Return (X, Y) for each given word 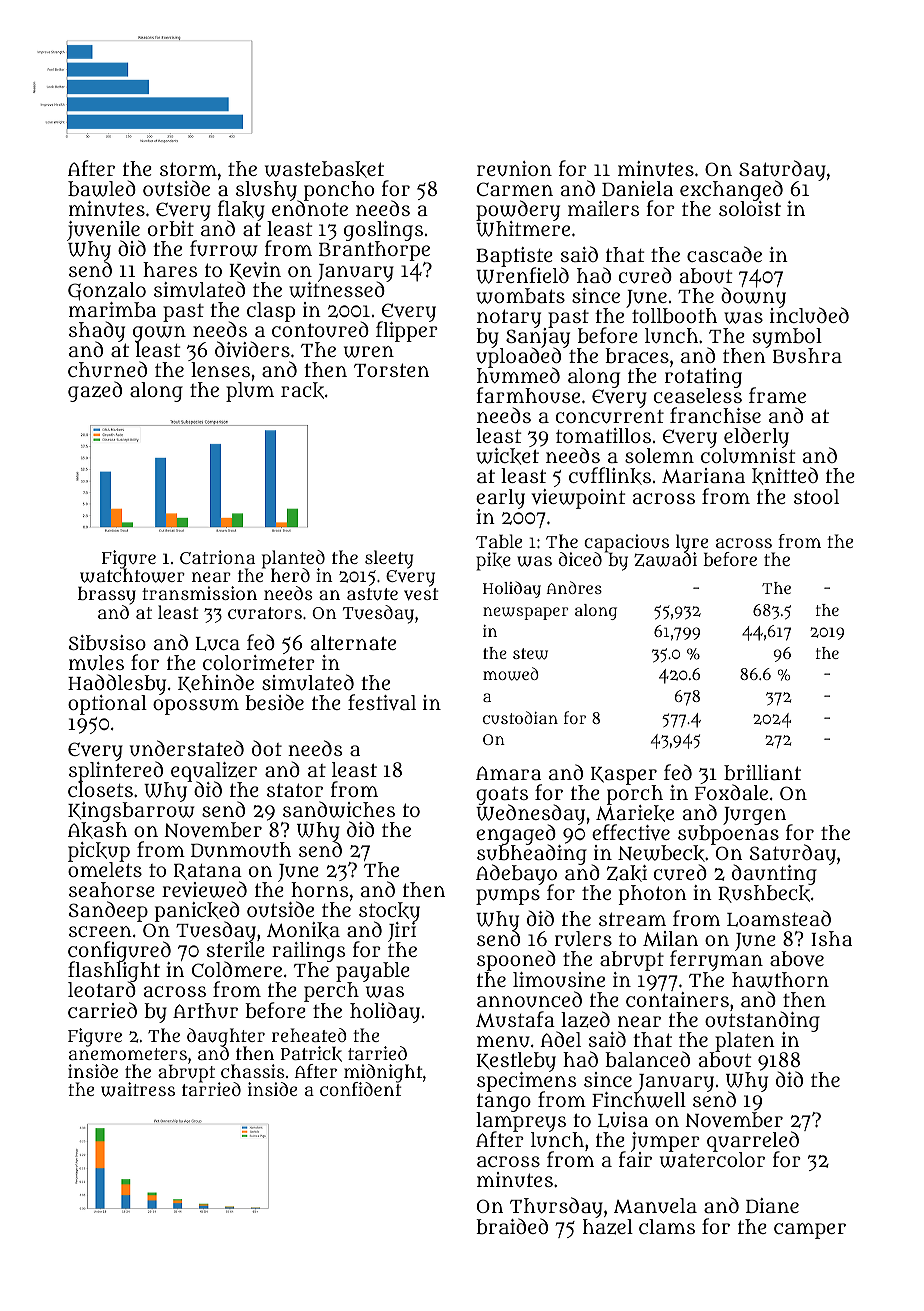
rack (302, 390)
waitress (138, 1089)
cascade (724, 254)
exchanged (731, 191)
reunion (514, 169)
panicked (197, 911)
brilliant (762, 772)
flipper (407, 332)
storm (188, 169)
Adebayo (516, 874)
